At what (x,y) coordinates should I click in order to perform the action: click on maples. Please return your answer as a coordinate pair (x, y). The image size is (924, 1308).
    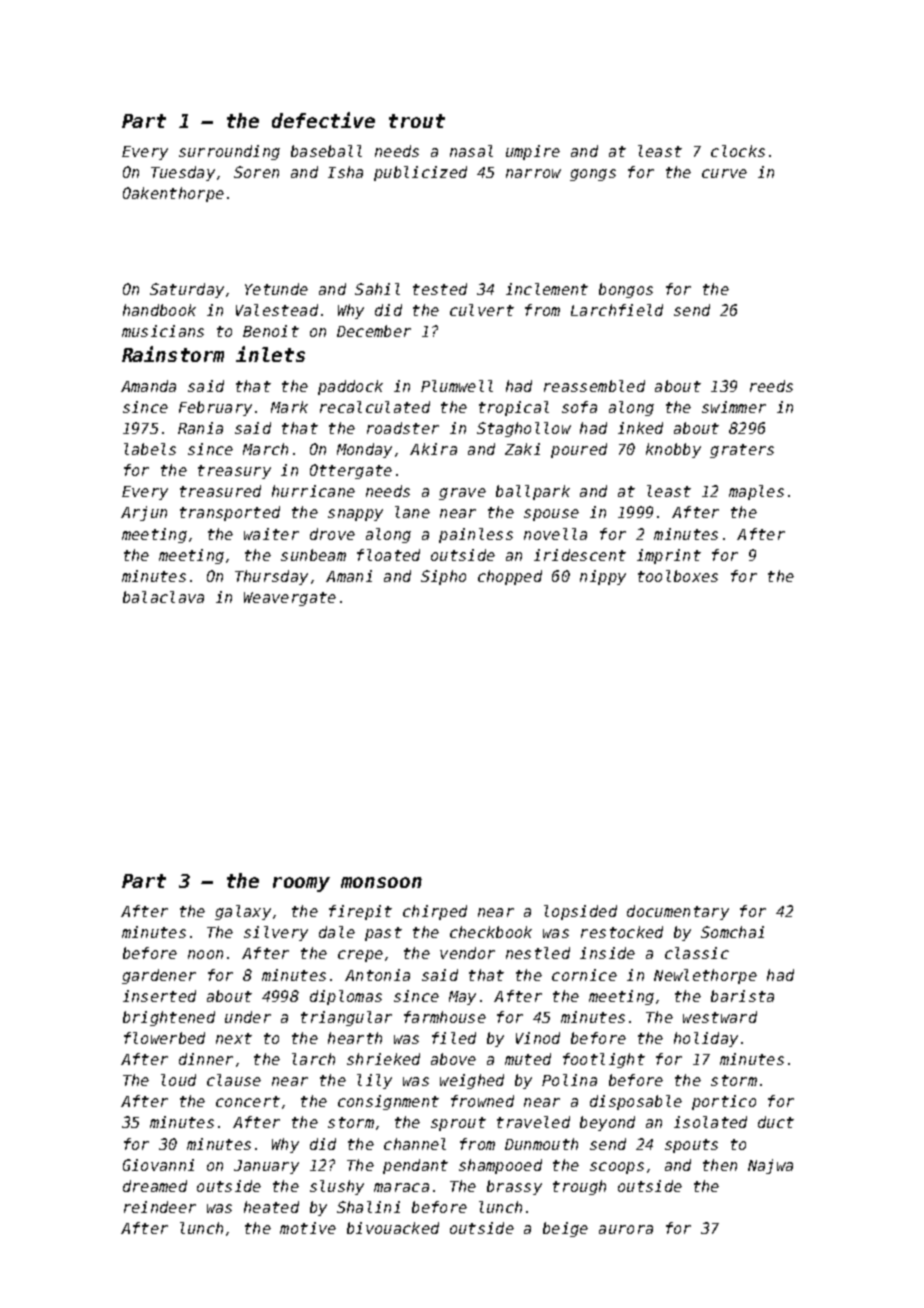
    Looking at the image, I should click on (756, 492).
